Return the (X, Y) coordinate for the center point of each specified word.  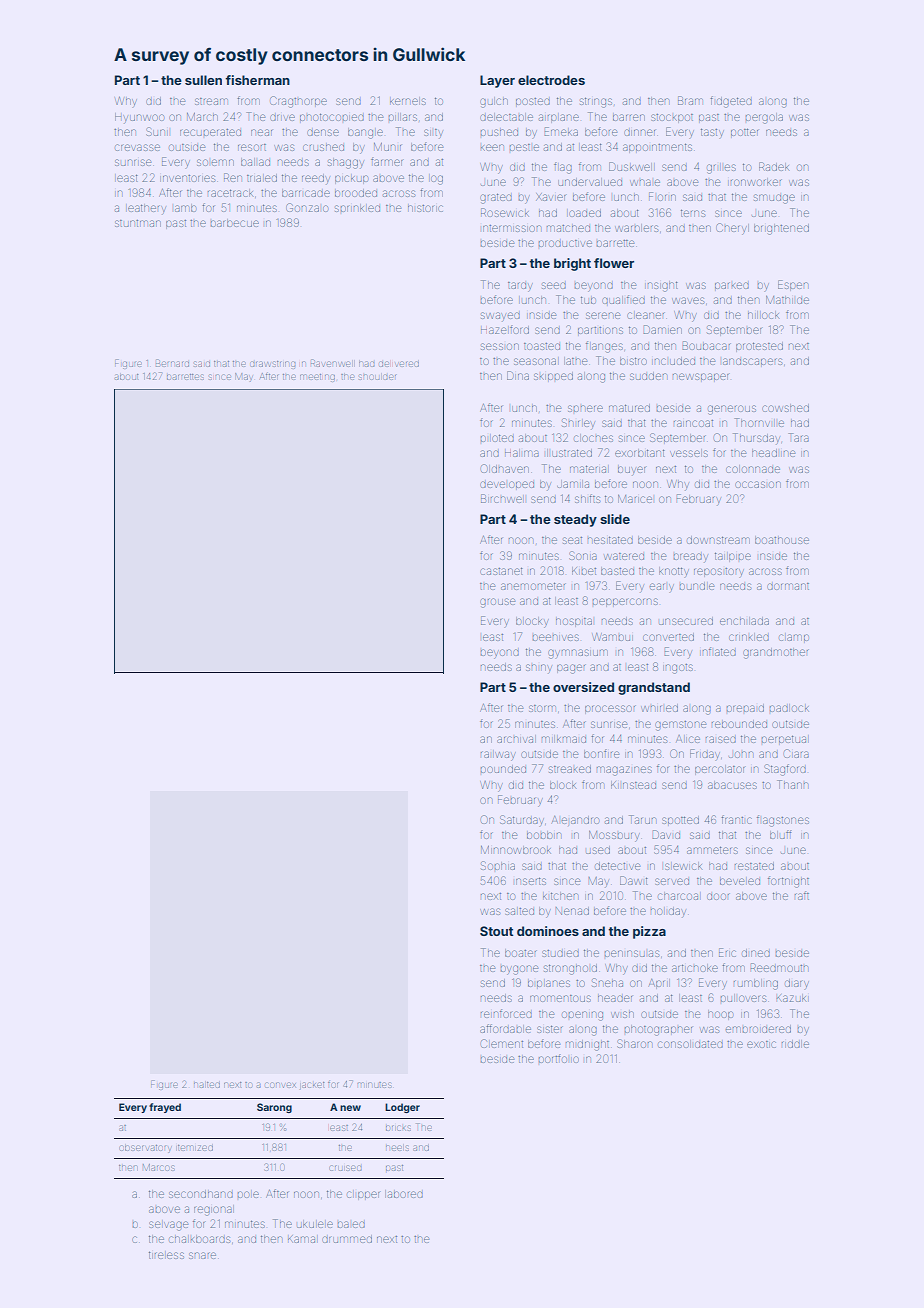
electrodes (551, 80)
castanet (501, 571)
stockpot (672, 118)
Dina (518, 375)
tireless (166, 1255)
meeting (317, 378)
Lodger (402, 1108)
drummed (347, 1239)
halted (207, 1085)
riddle (795, 1044)
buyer (632, 471)
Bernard (172, 363)
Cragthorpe (298, 102)
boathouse (782, 540)
